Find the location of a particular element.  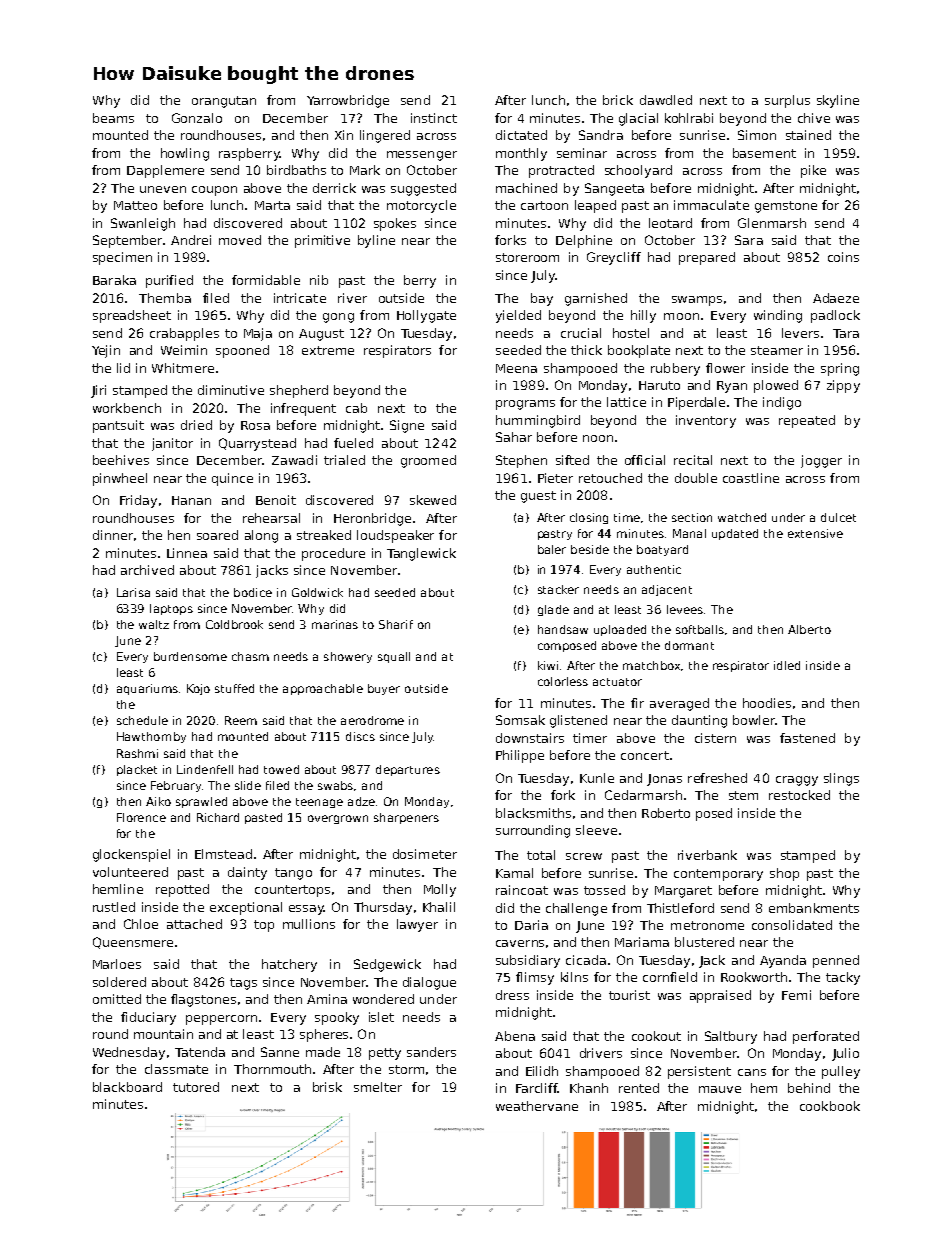

Gonzalo is located at coordinates (197, 118).
